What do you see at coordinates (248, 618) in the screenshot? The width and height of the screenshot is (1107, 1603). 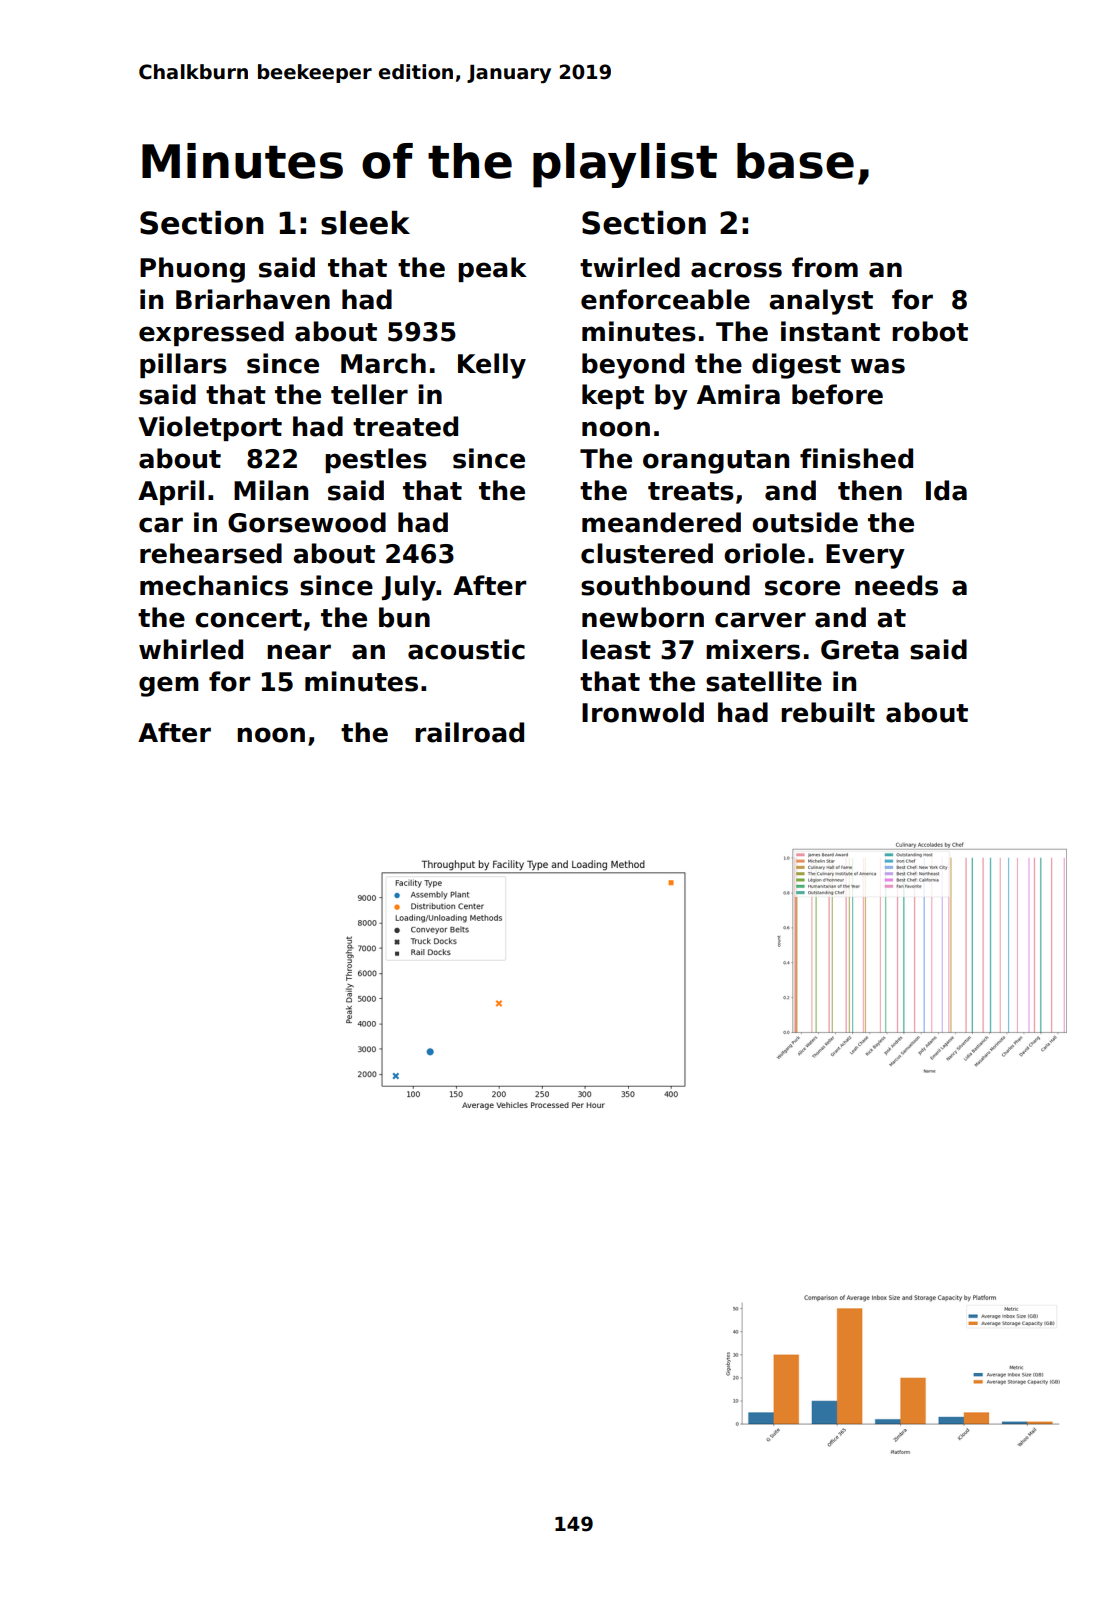 I see `concert` at bounding box center [248, 618].
